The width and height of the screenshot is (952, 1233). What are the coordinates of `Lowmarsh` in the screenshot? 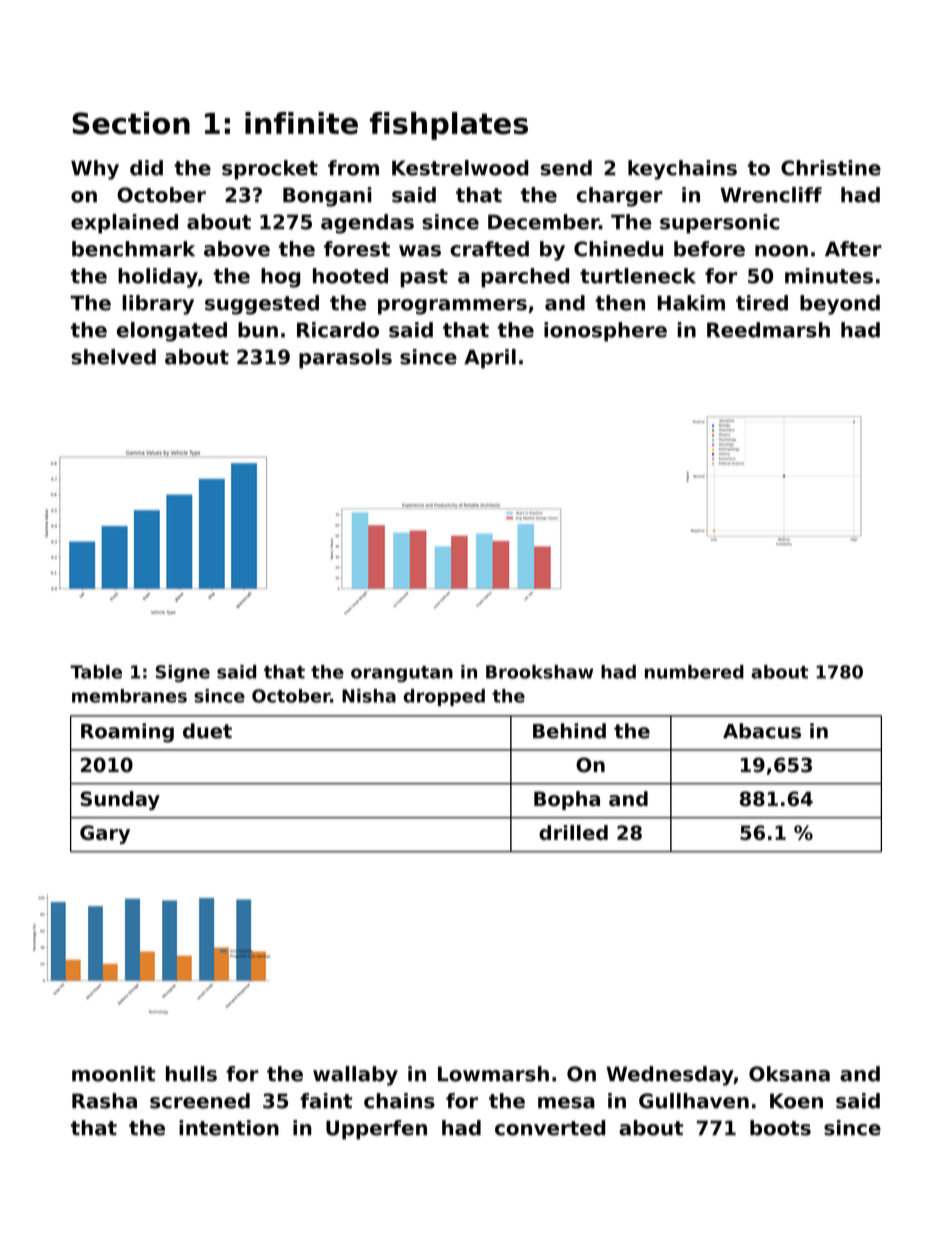 It's located at (493, 1074).
